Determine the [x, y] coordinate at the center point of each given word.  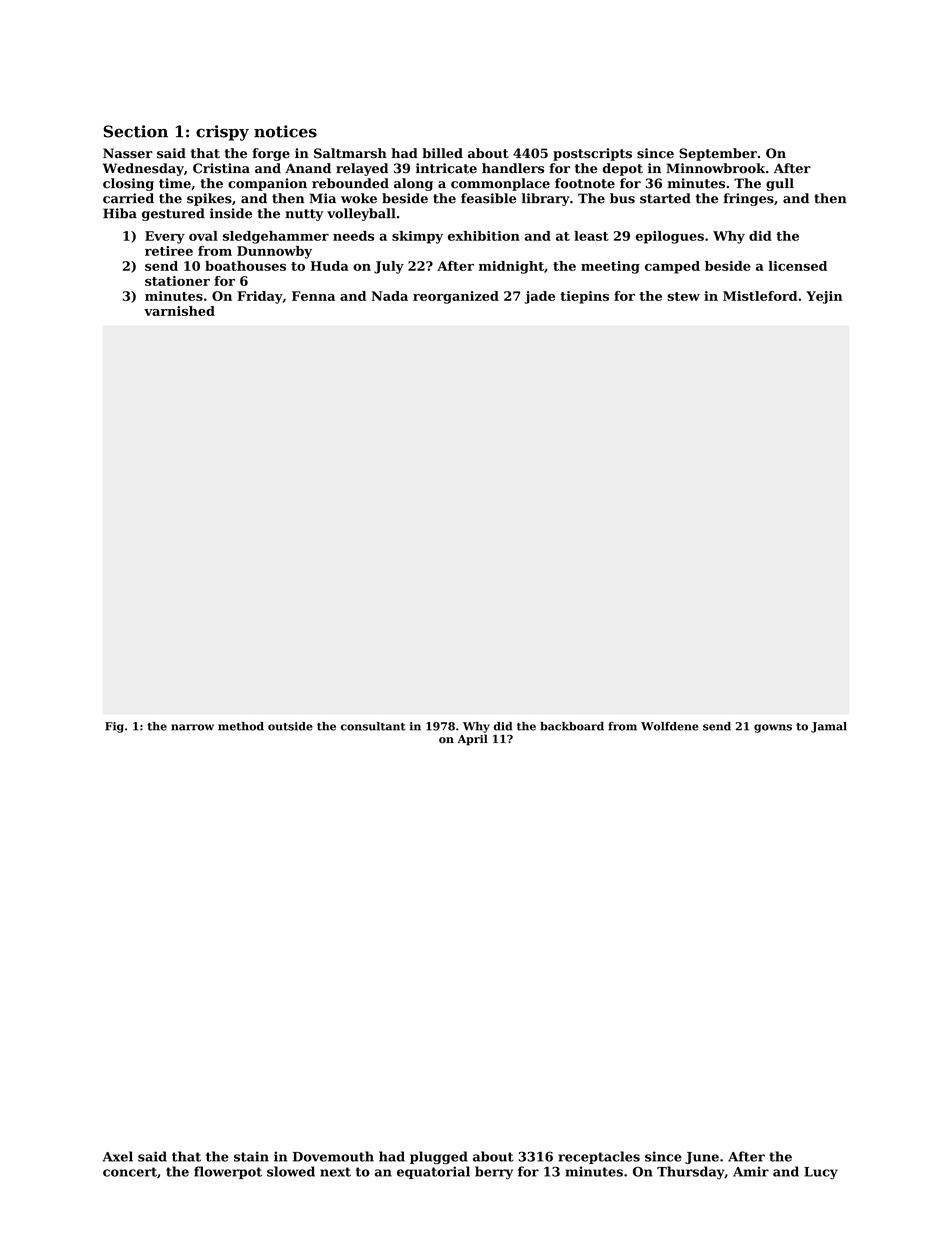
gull [780, 184]
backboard [572, 726]
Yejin [824, 297]
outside [290, 726]
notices [285, 131]
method [241, 726]
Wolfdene [669, 726]
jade [539, 297]
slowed [291, 1171]
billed [442, 153]
